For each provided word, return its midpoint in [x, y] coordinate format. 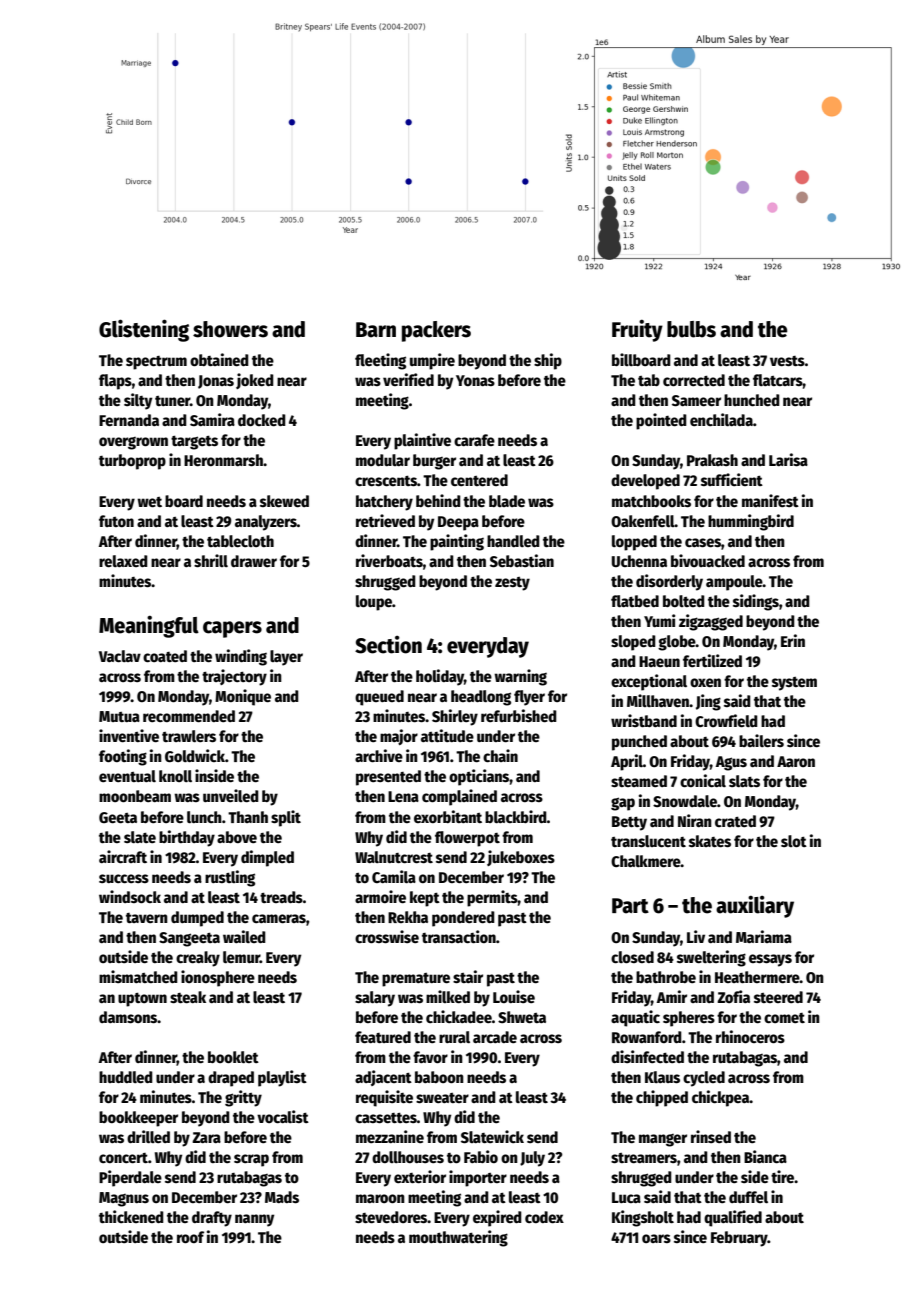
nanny [254, 1220]
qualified [733, 1218]
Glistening [144, 330]
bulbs [691, 329]
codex [544, 1217]
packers [436, 331]
